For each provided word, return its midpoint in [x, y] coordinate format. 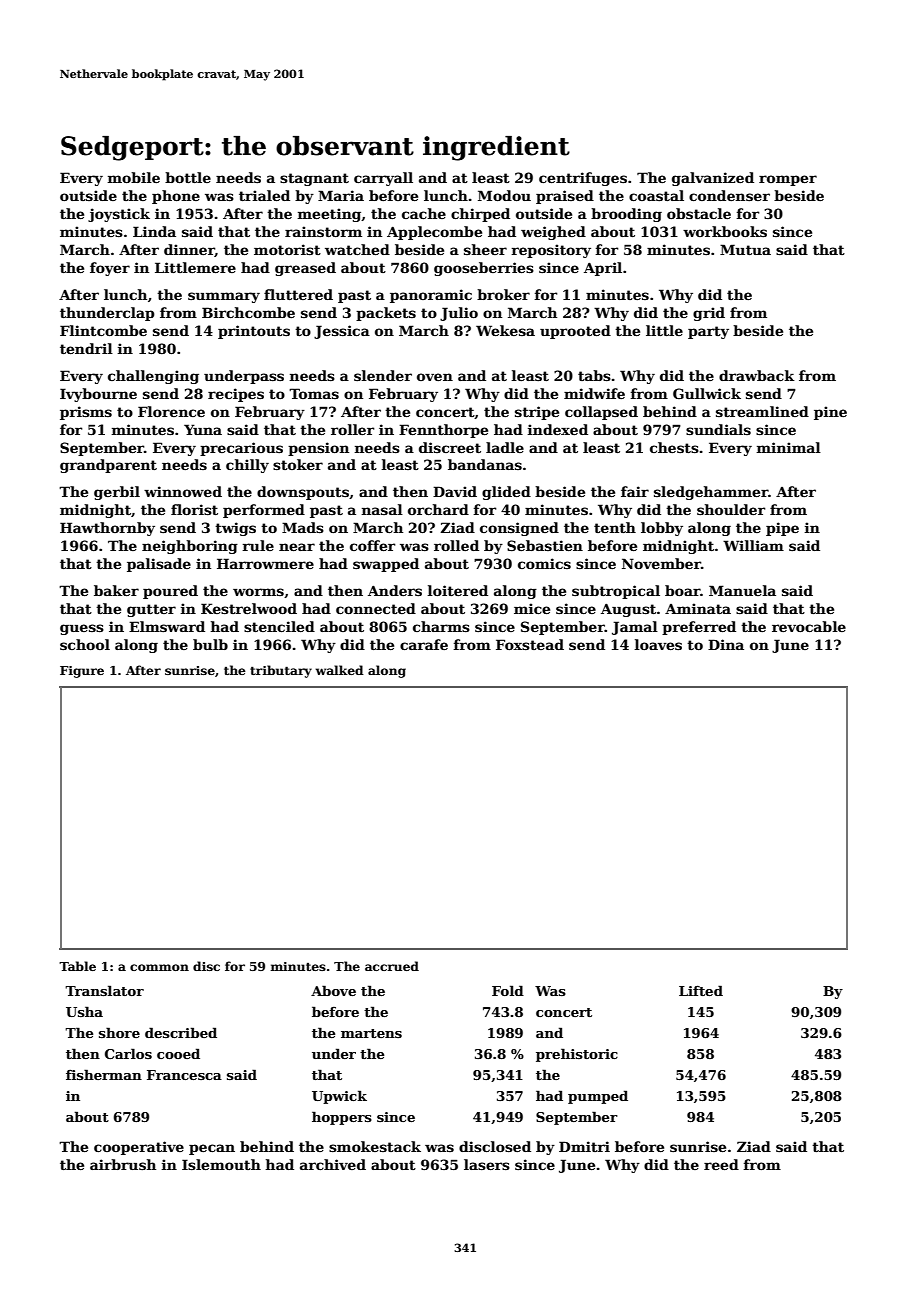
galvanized [713, 179]
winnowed [183, 491]
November [661, 563]
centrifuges [583, 179]
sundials [718, 429]
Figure [82, 672]
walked [340, 670]
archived [333, 1164]
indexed [557, 429]
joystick [119, 215]
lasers [487, 1164]
